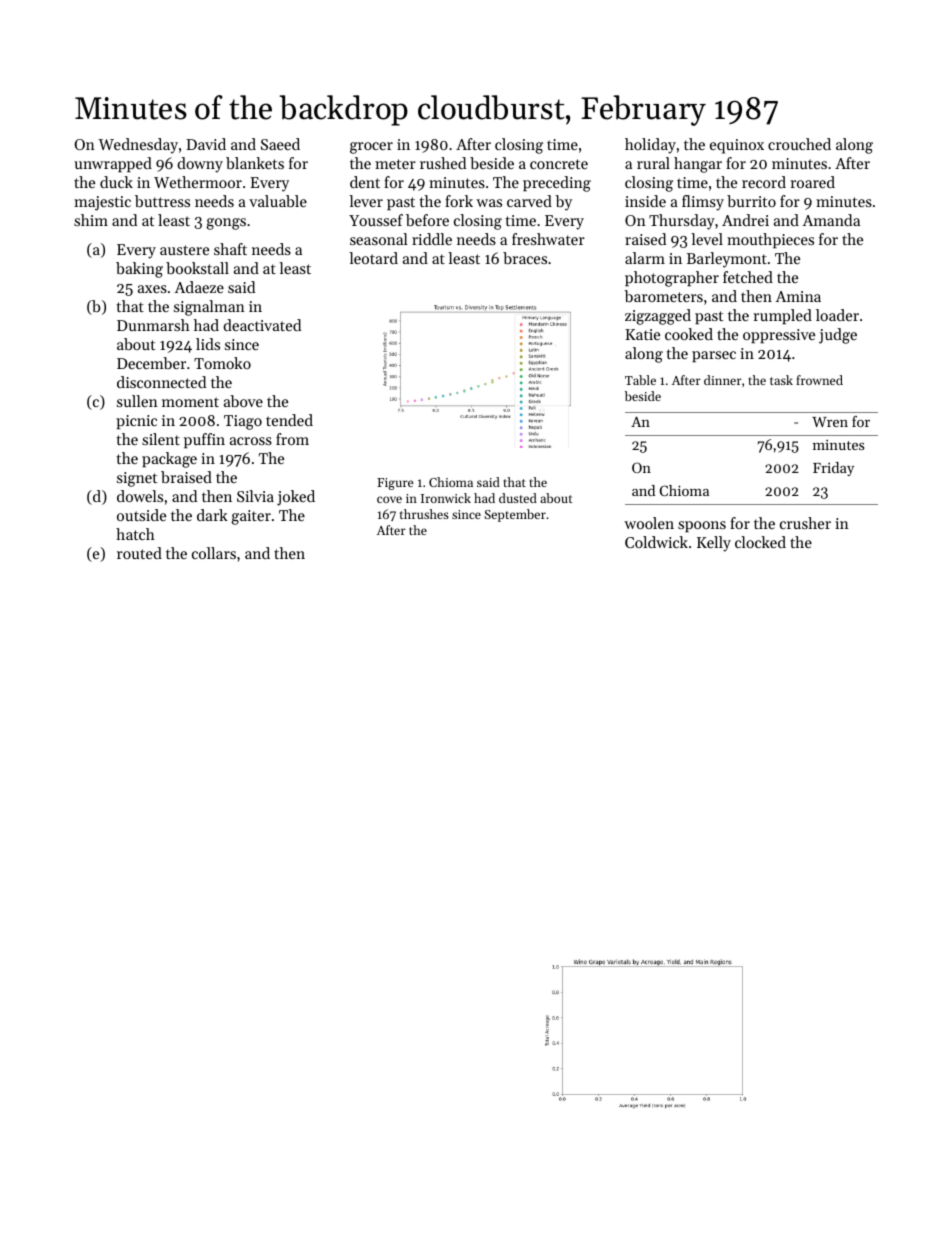 The image size is (952, 1233). What do you see at coordinates (206, 144) in the screenshot?
I see `David` at bounding box center [206, 144].
